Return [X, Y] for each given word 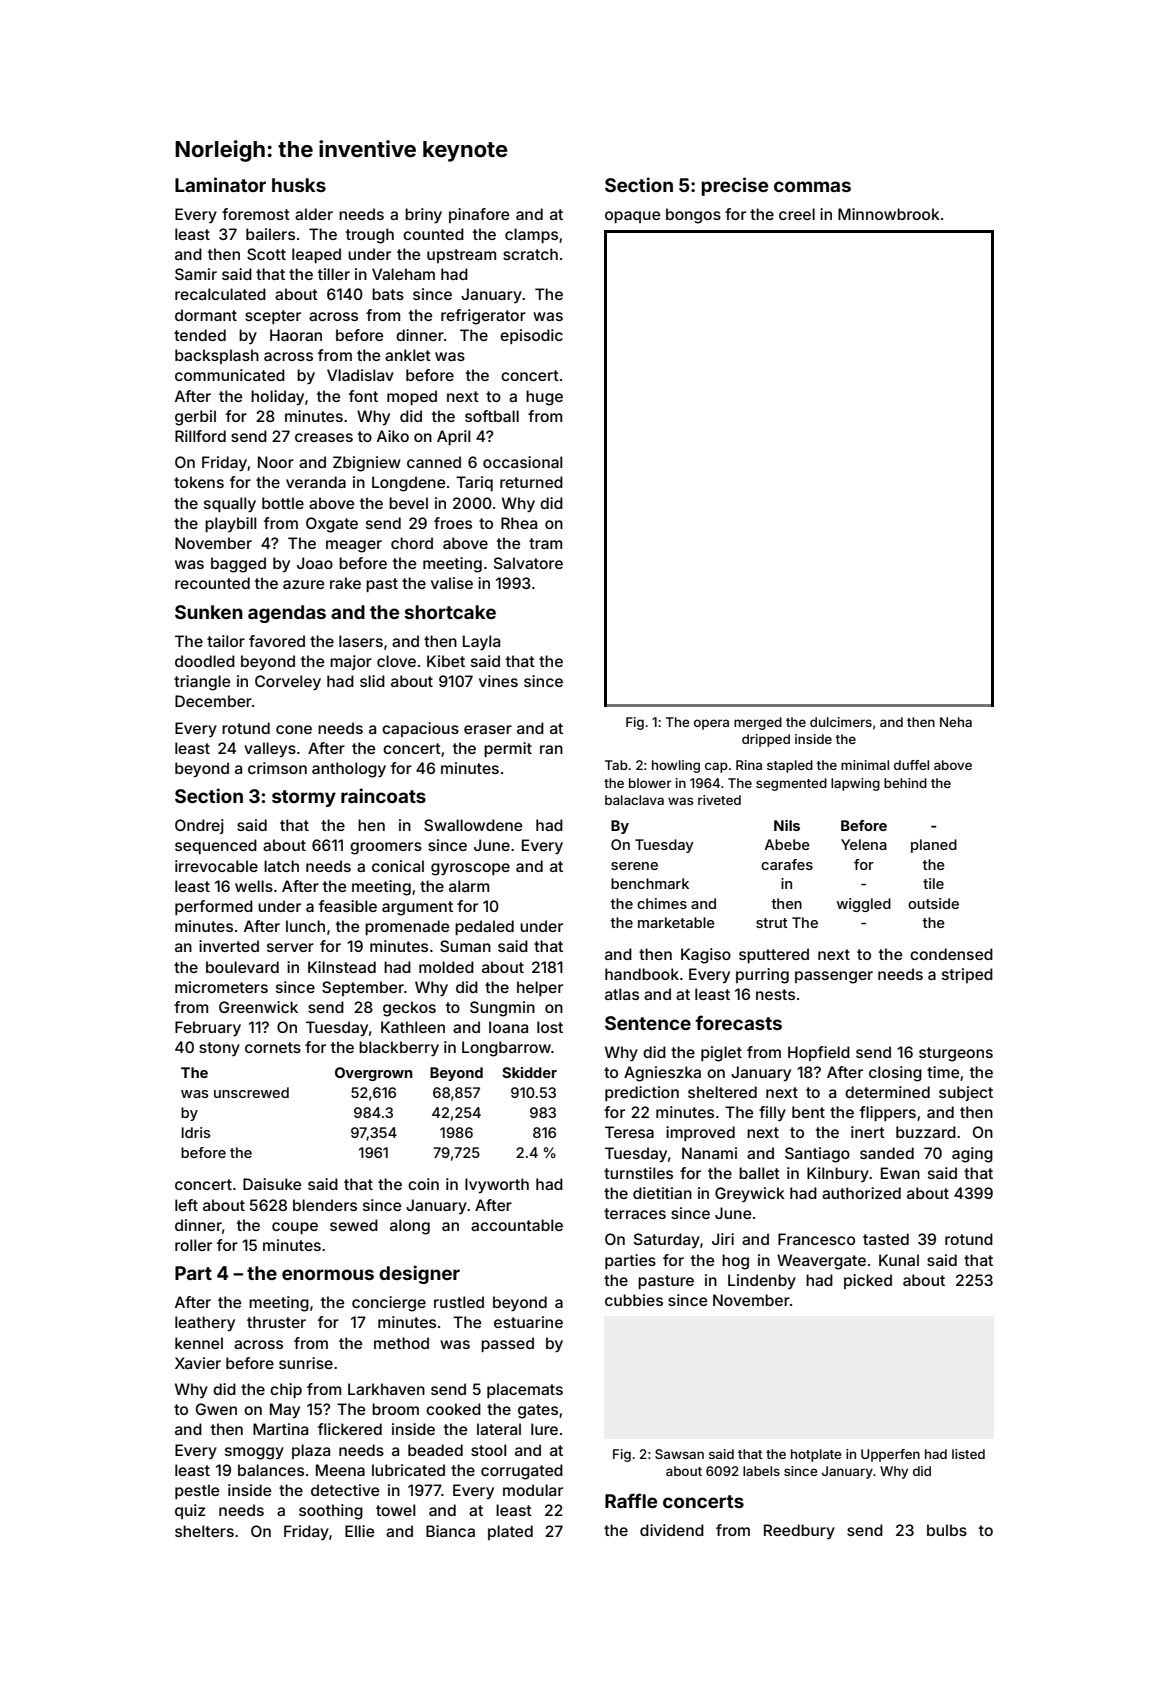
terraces [635, 1213]
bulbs [947, 1530]
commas [812, 186]
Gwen [216, 1409]
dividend [672, 1530]
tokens [199, 482]
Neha [956, 722]
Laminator [220, 184]
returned [531, 482]
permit [508, 749]
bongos [693, 216]
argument [417, 908]
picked [868, 1281]
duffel [911, 765]
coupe [295, 1228]
